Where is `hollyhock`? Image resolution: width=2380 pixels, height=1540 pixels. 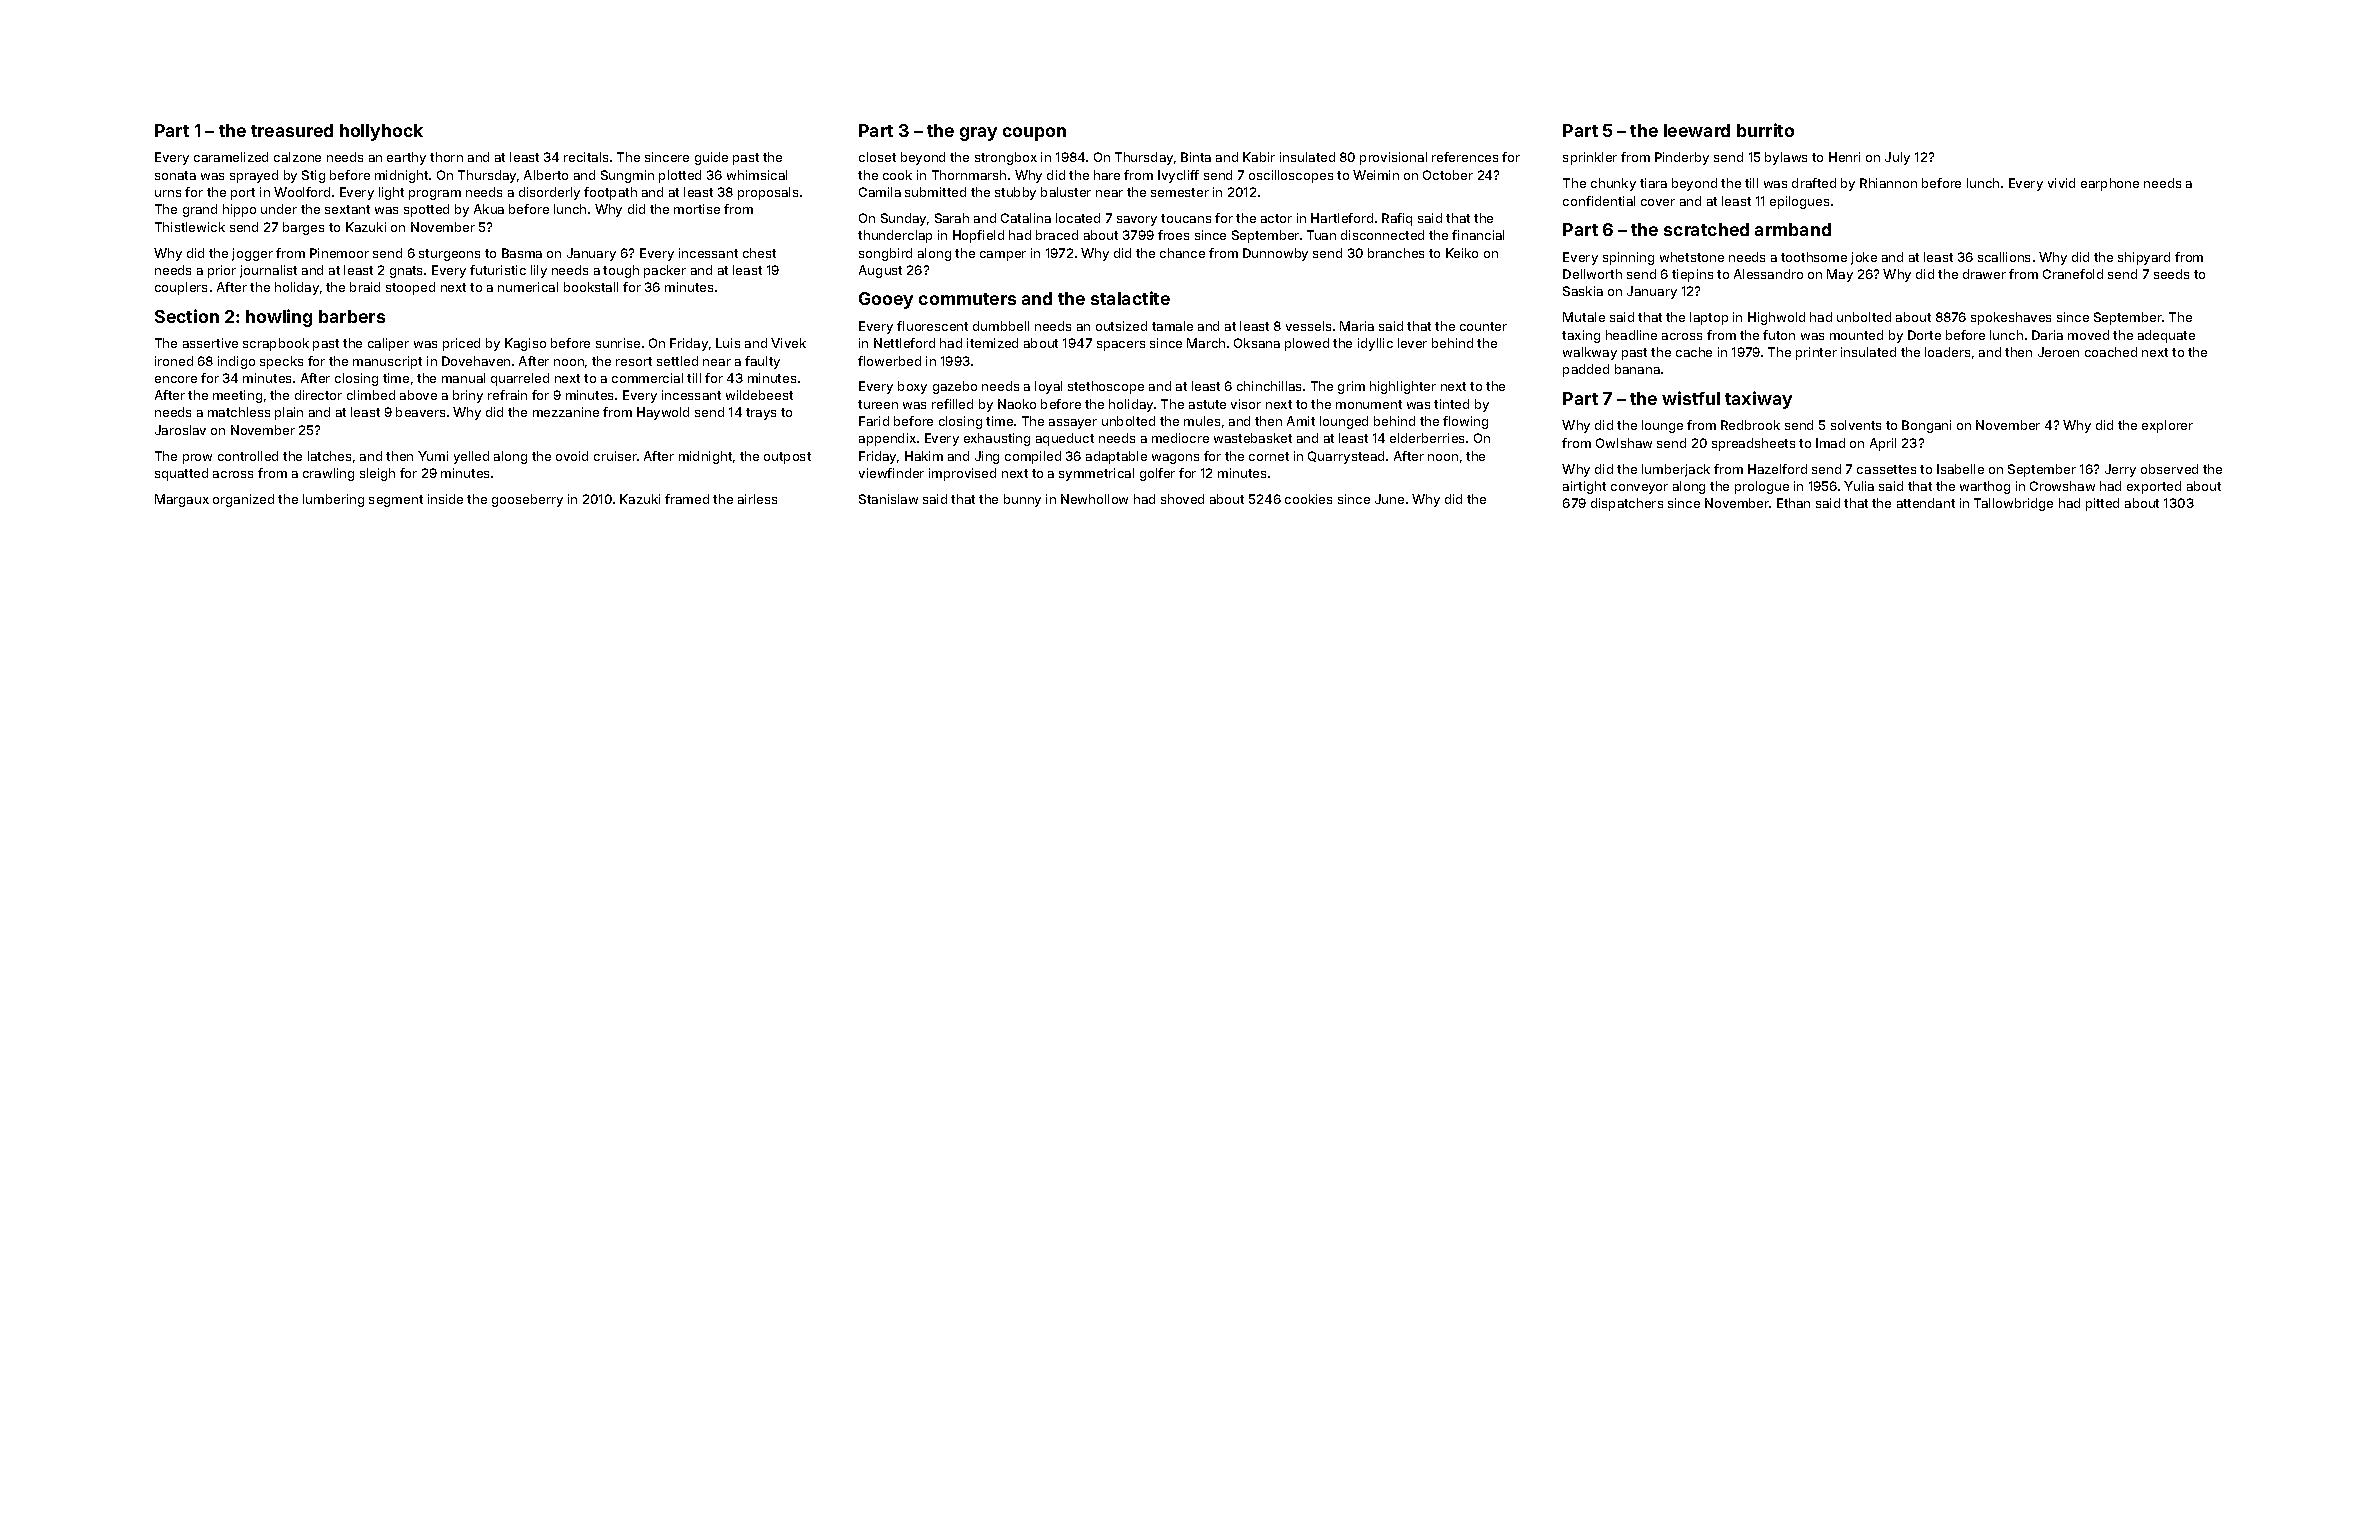 hollyhock is located at coordinates (381, 132).
